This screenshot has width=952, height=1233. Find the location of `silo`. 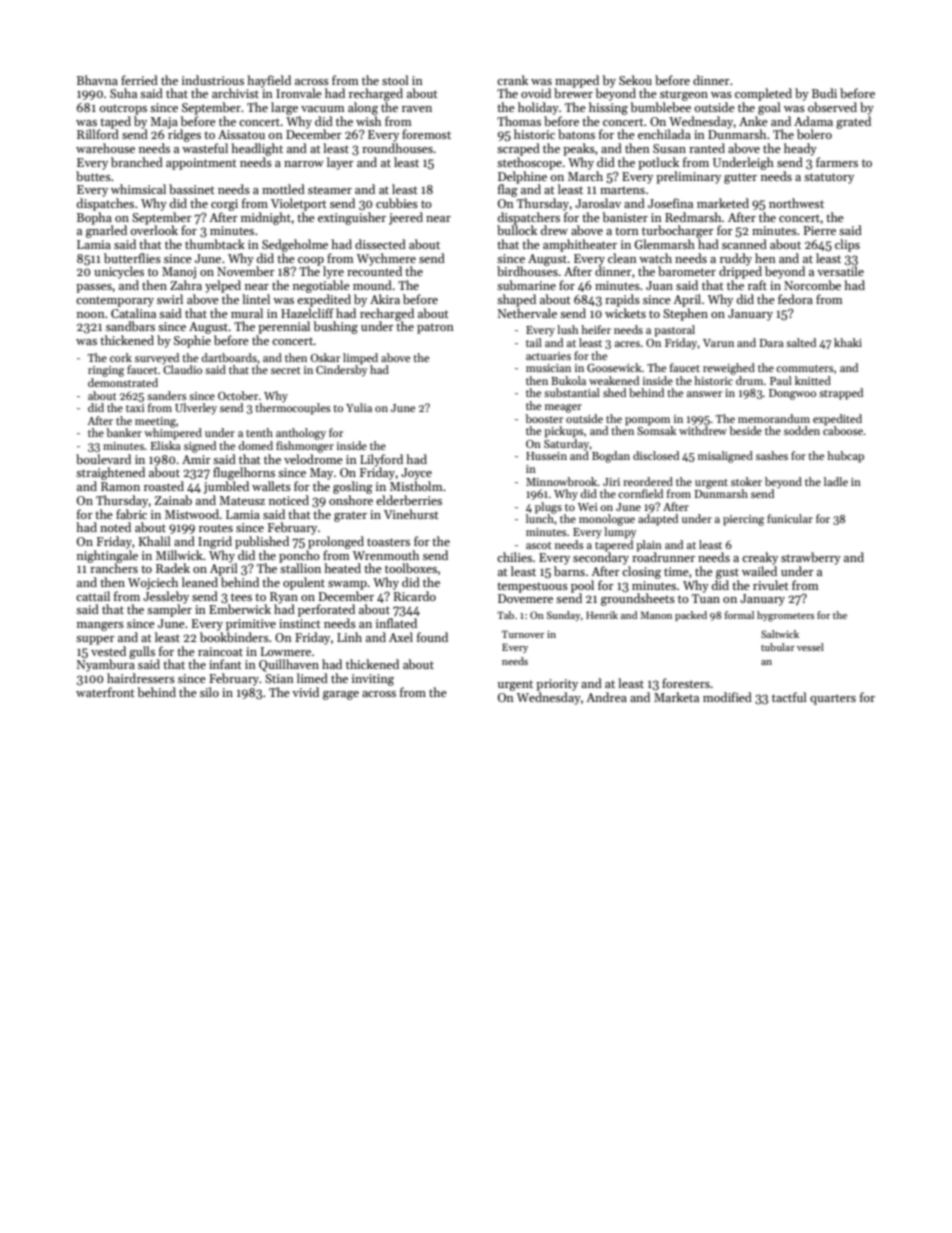

silo is located at coordinates (209, 692).
